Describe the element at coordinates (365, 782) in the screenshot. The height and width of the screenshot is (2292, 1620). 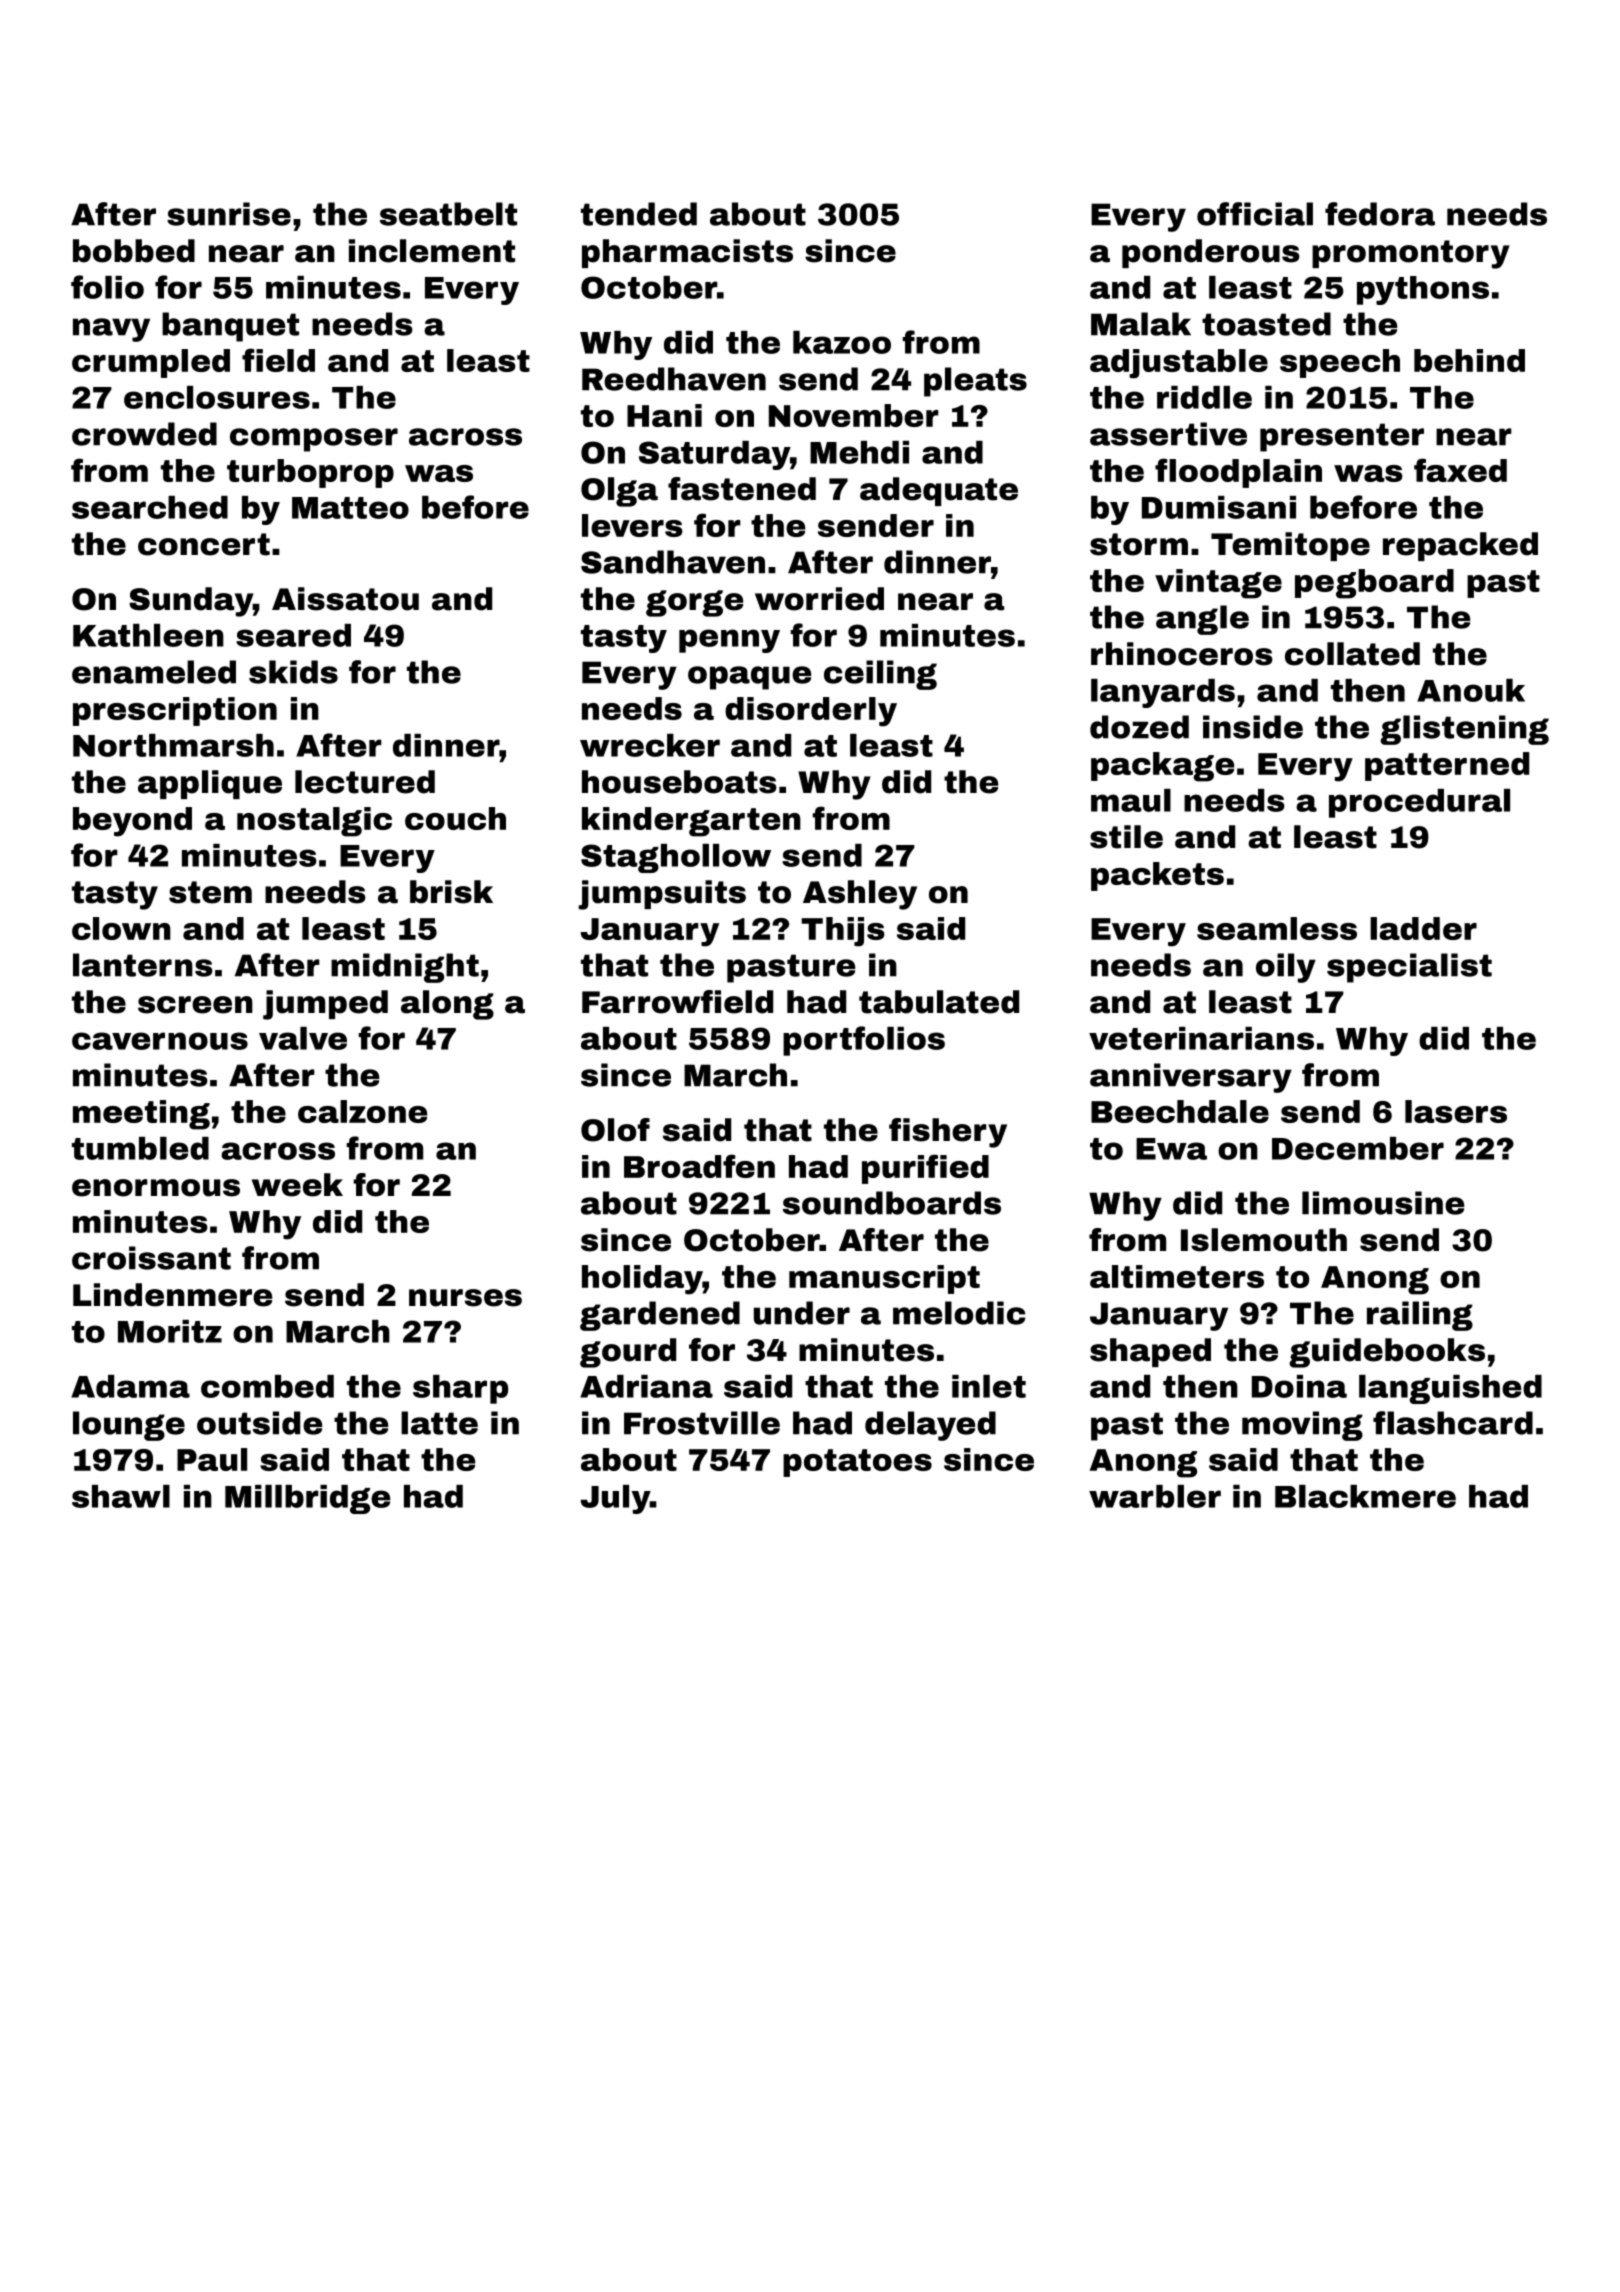
I see `lectured` at that location.
